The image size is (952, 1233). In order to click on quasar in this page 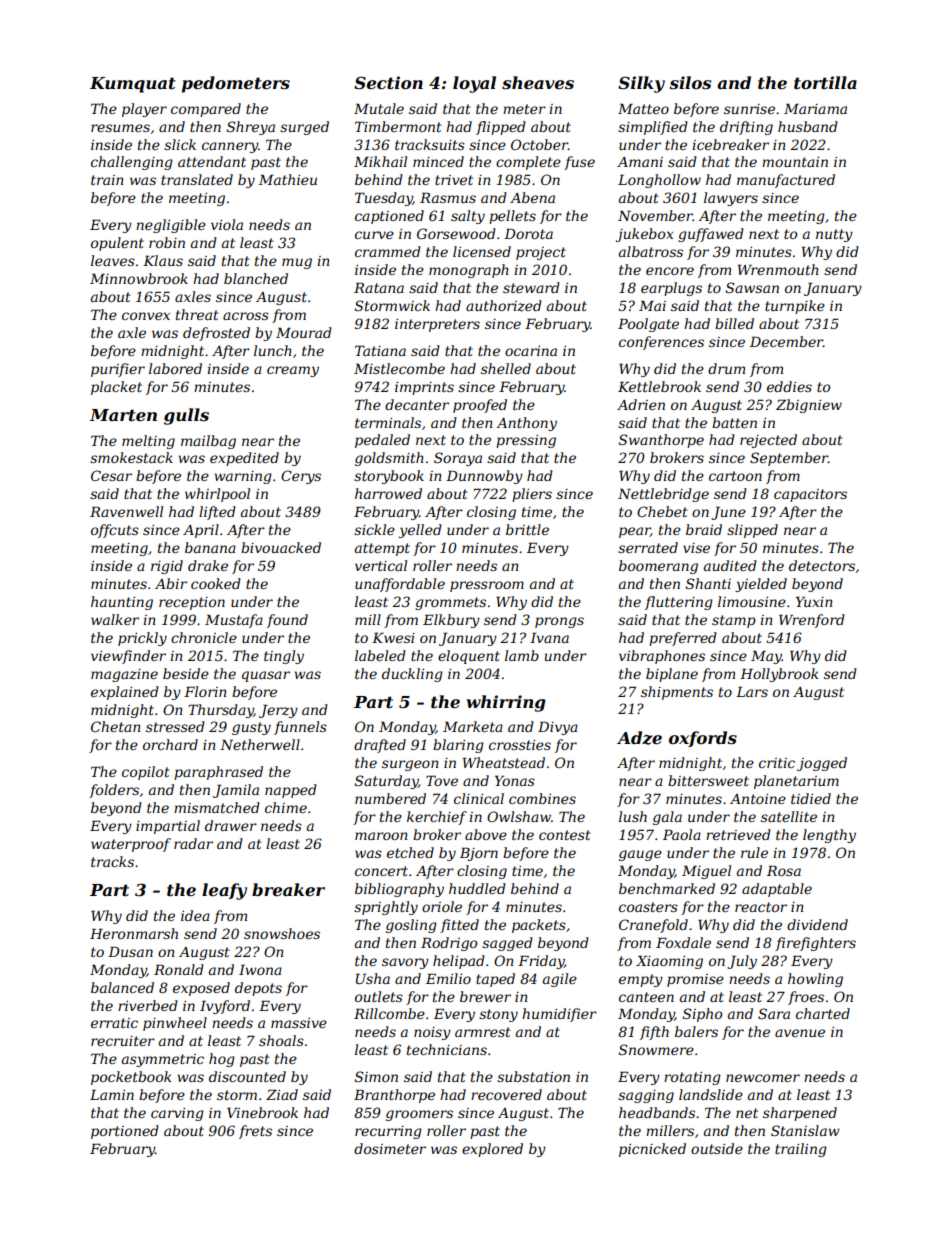, I will do `click(266, 676)`.
